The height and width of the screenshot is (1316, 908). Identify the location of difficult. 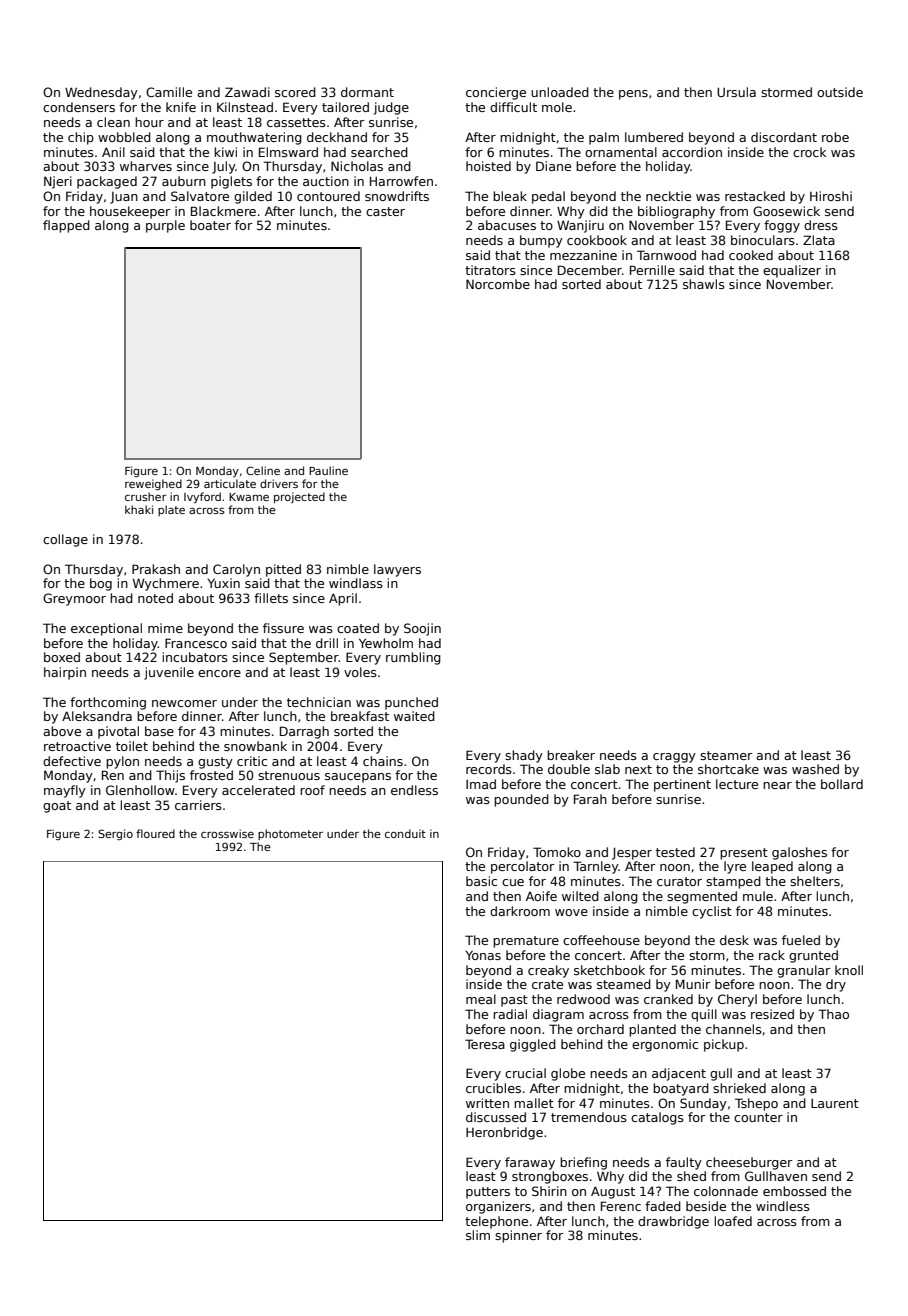
(513, 107).
